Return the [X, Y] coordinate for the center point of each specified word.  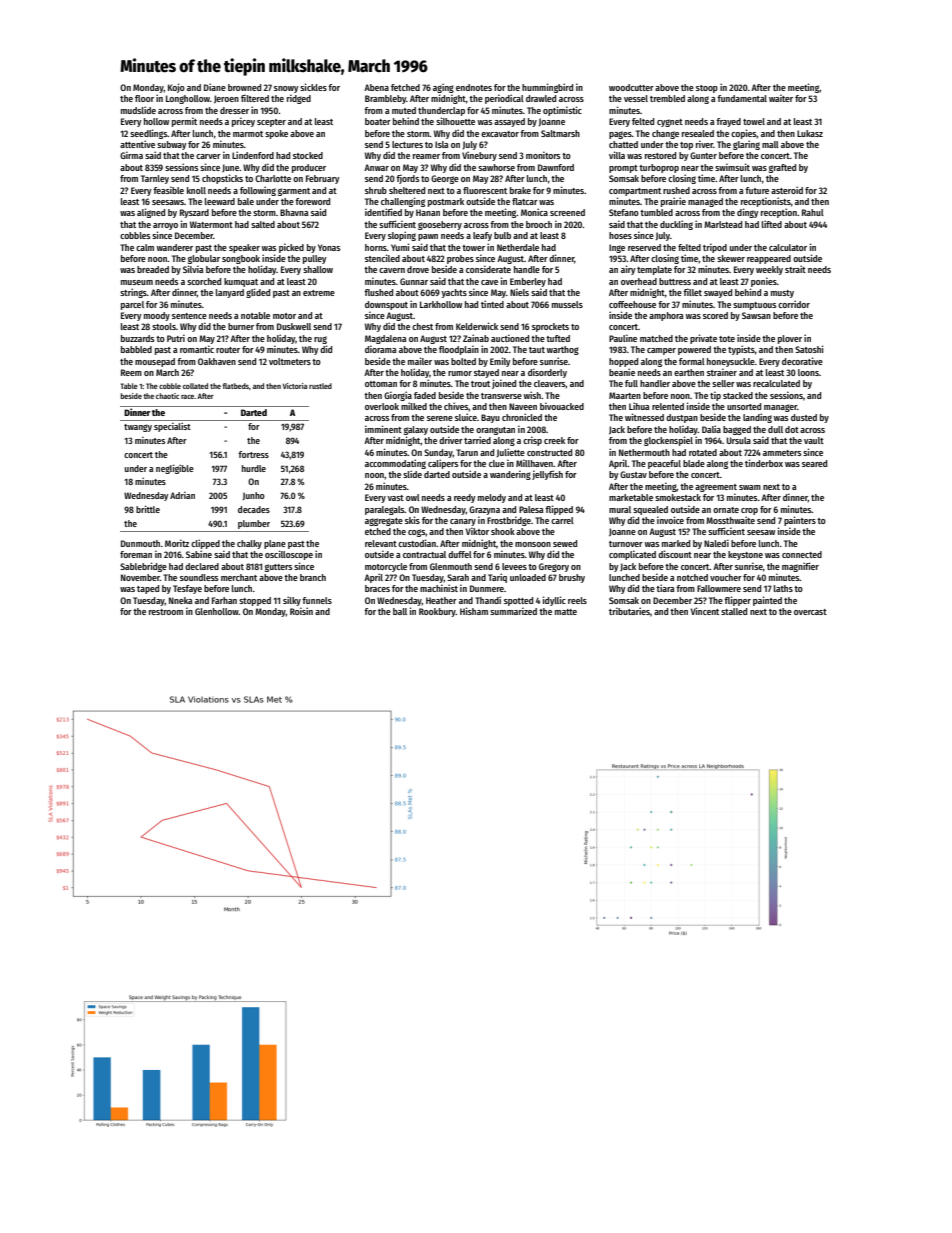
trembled [667, 98]
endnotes [474, 87]
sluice [466, 417]
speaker [244, 248]
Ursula [739, 440]
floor [144, 98]
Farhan [224, 600]
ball [400, 611]
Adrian [182, 495]
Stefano [624, 212]
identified [383, 212]
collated [195, 386]
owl [413, 497]
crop [749, 511]
